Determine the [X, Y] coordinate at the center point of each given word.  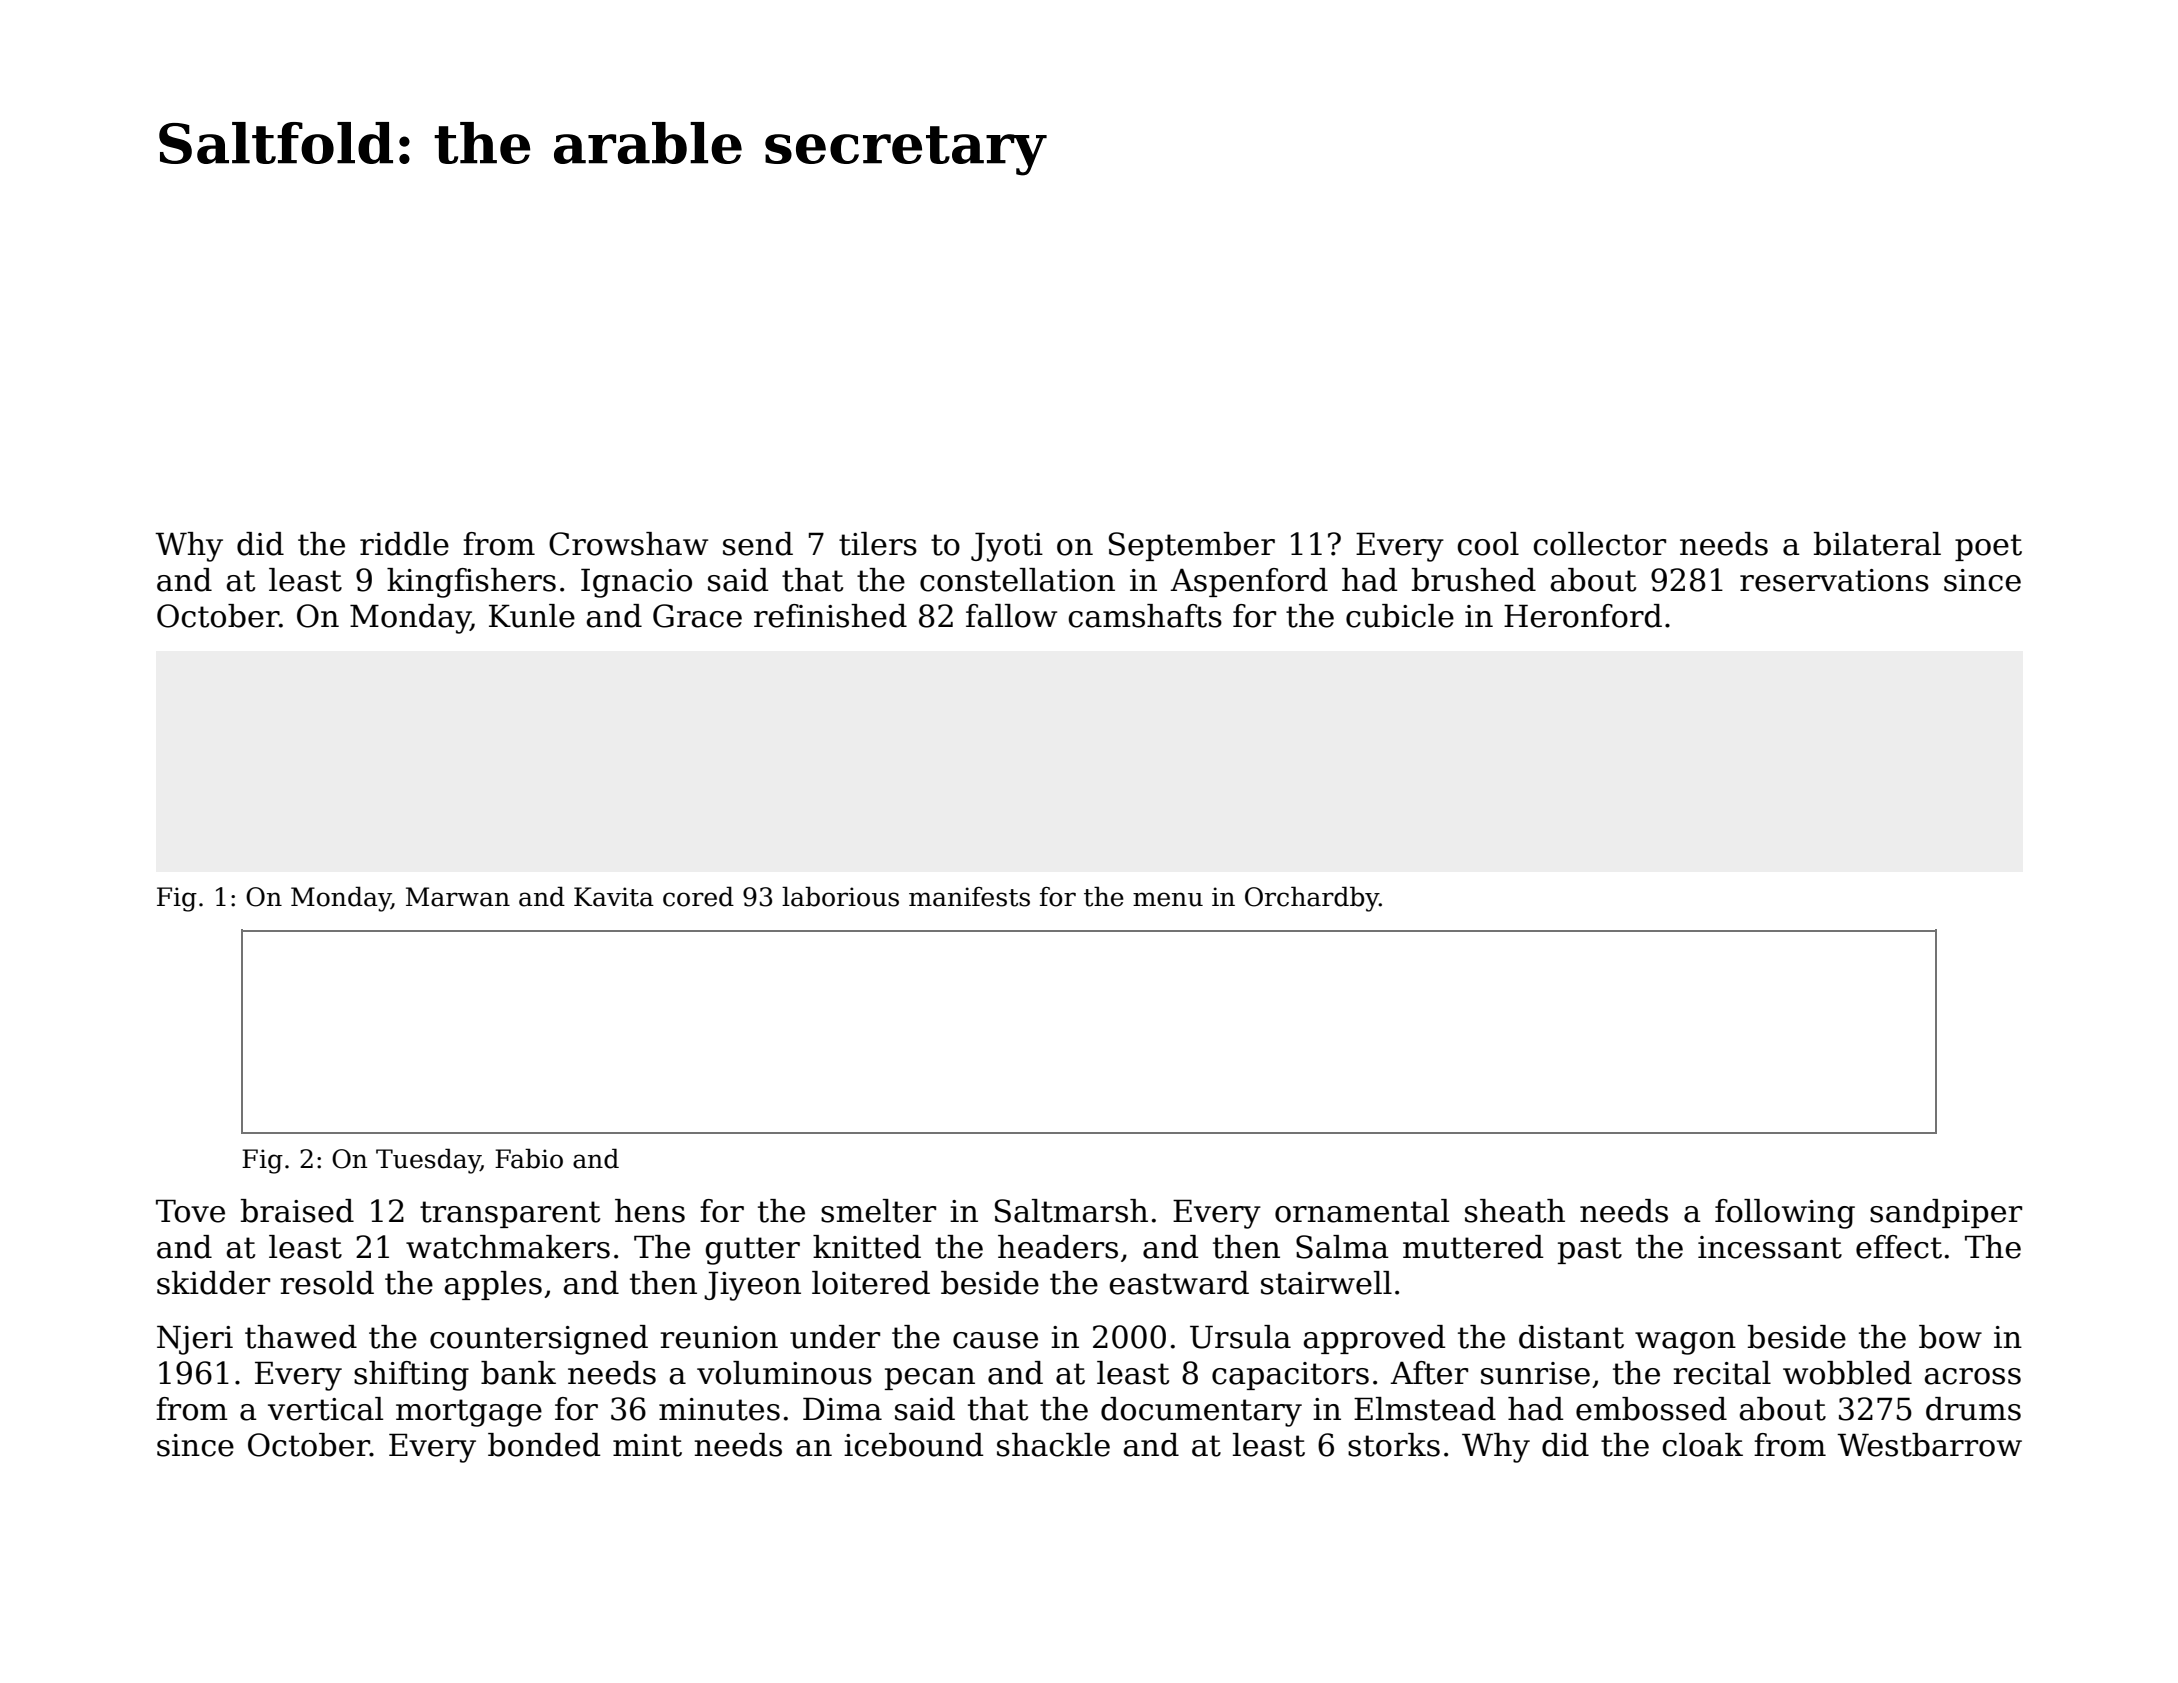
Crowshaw [628, 544]
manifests [969, 897]
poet [1988, 547]
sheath [1515, 1211]
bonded [544, 1445]
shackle [1053, 1445]
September [1192, 546]
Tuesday [428, 1161]
